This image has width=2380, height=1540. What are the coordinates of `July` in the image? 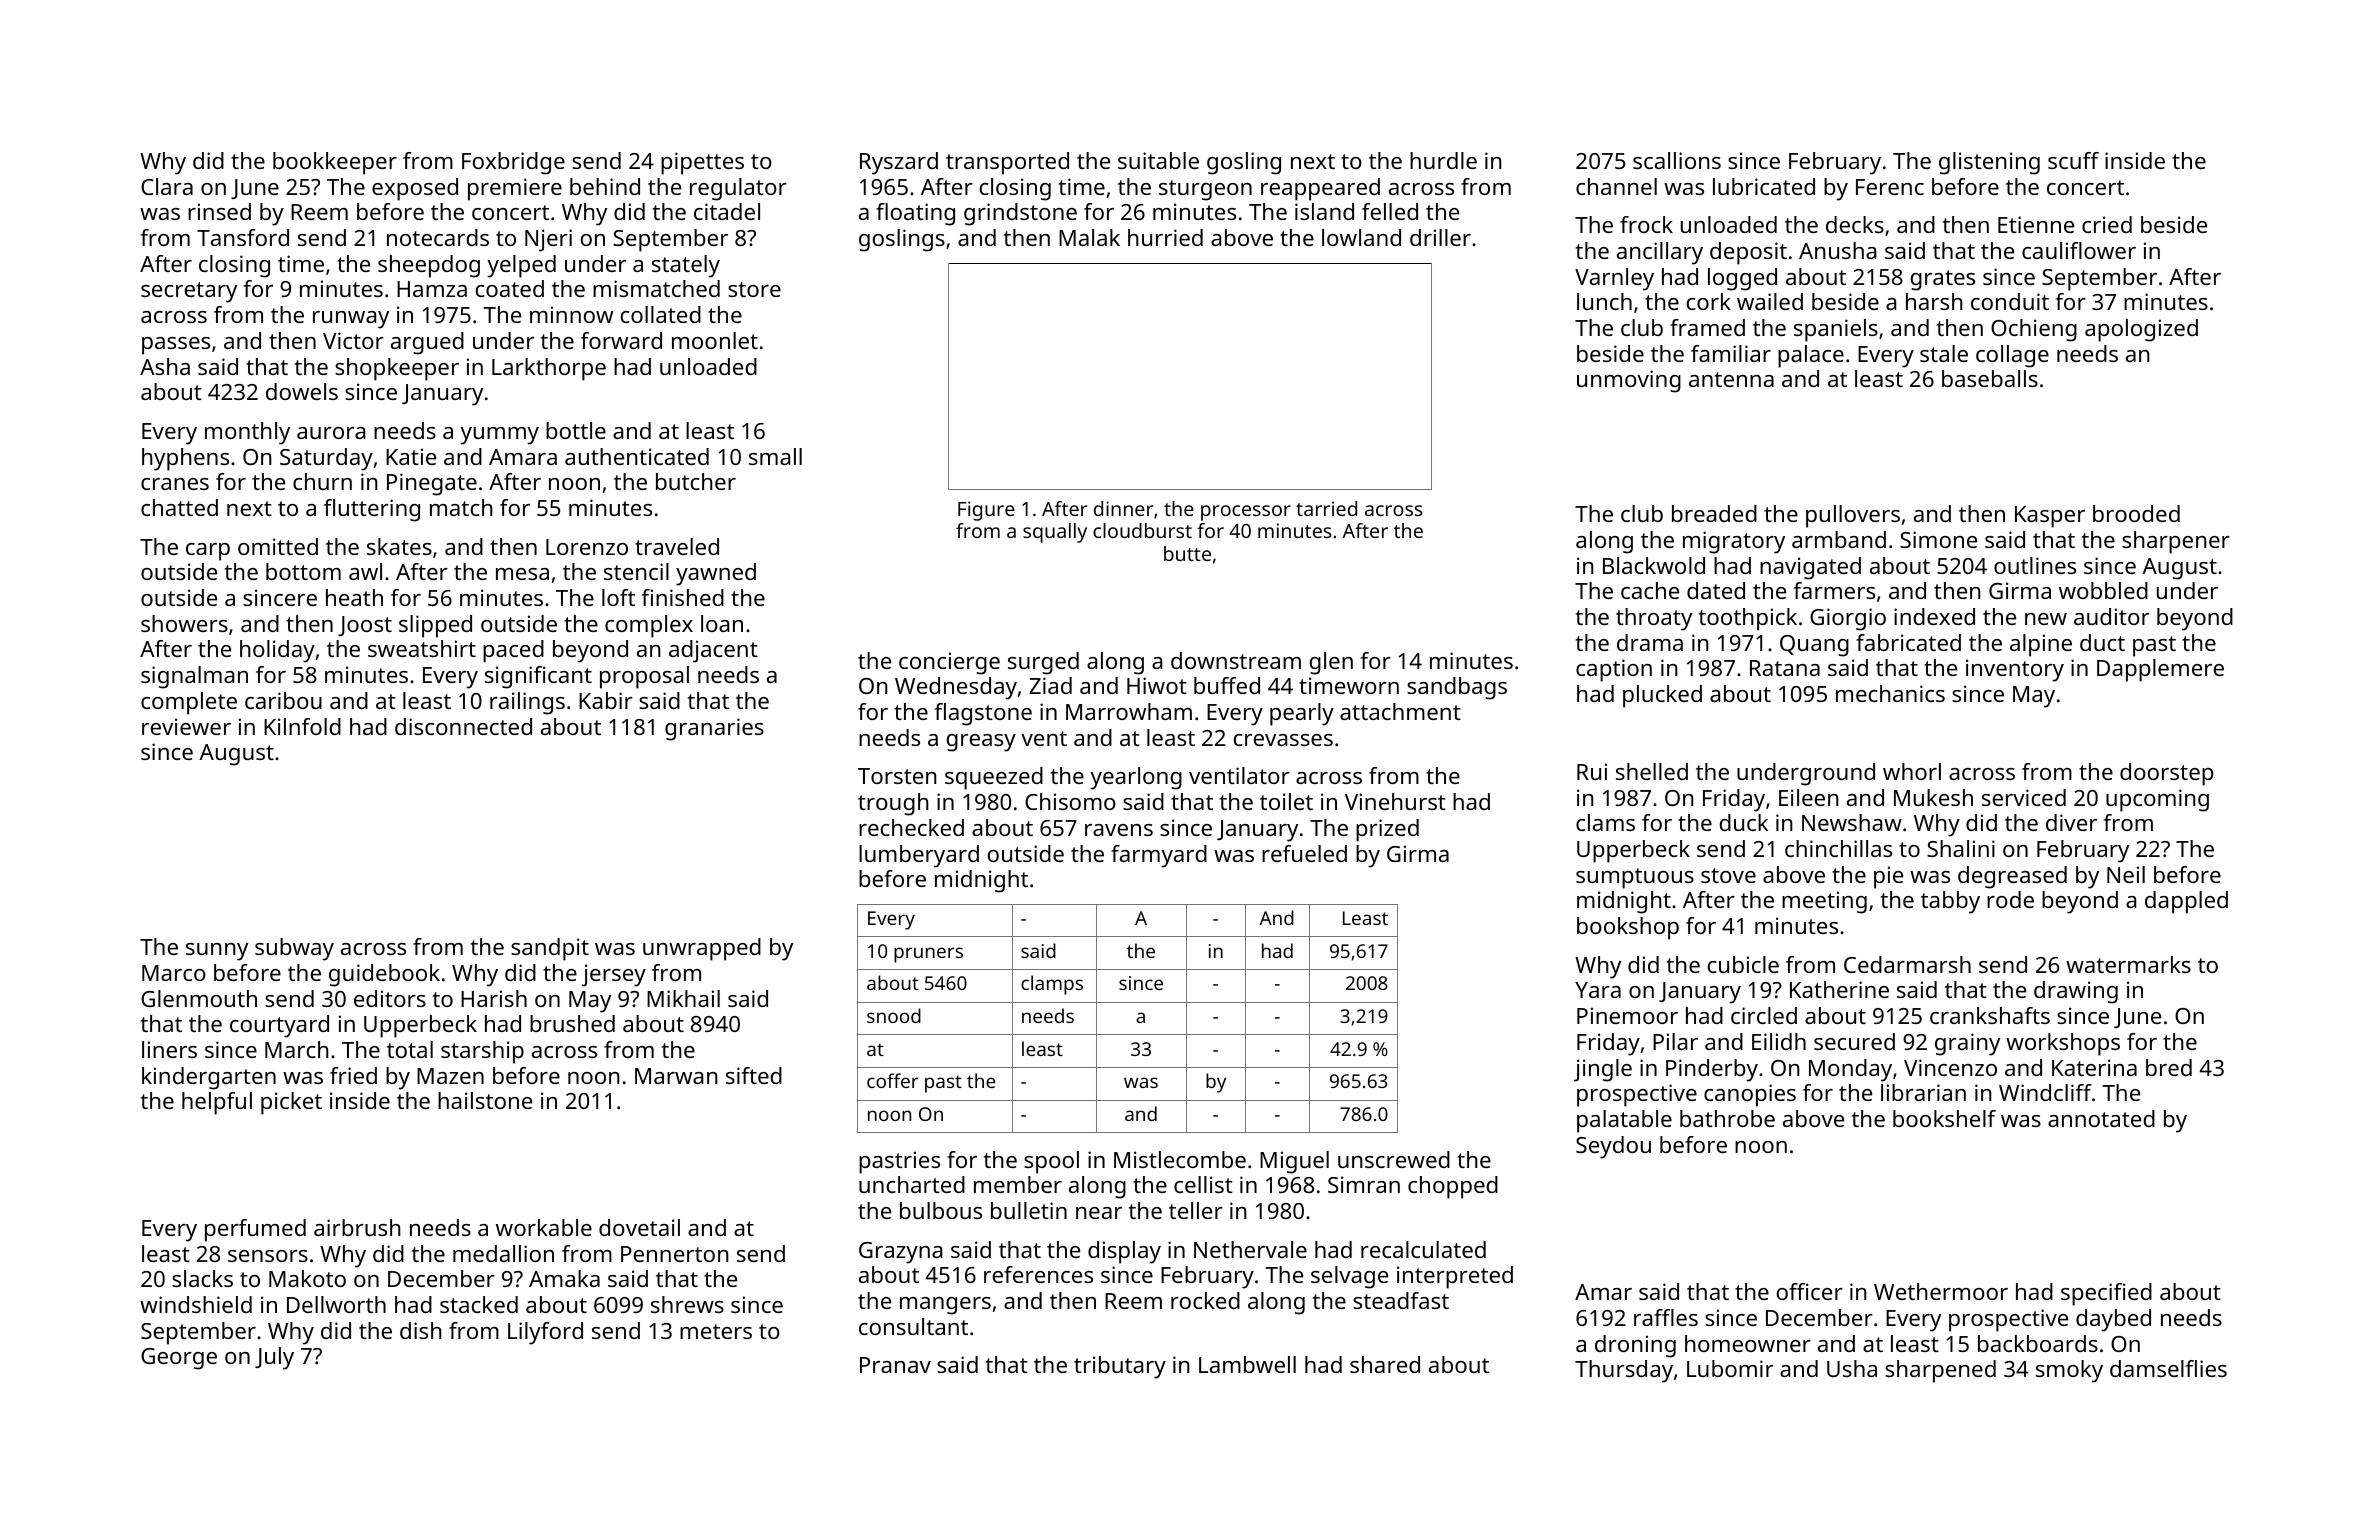 It's located at (274, 1358).
